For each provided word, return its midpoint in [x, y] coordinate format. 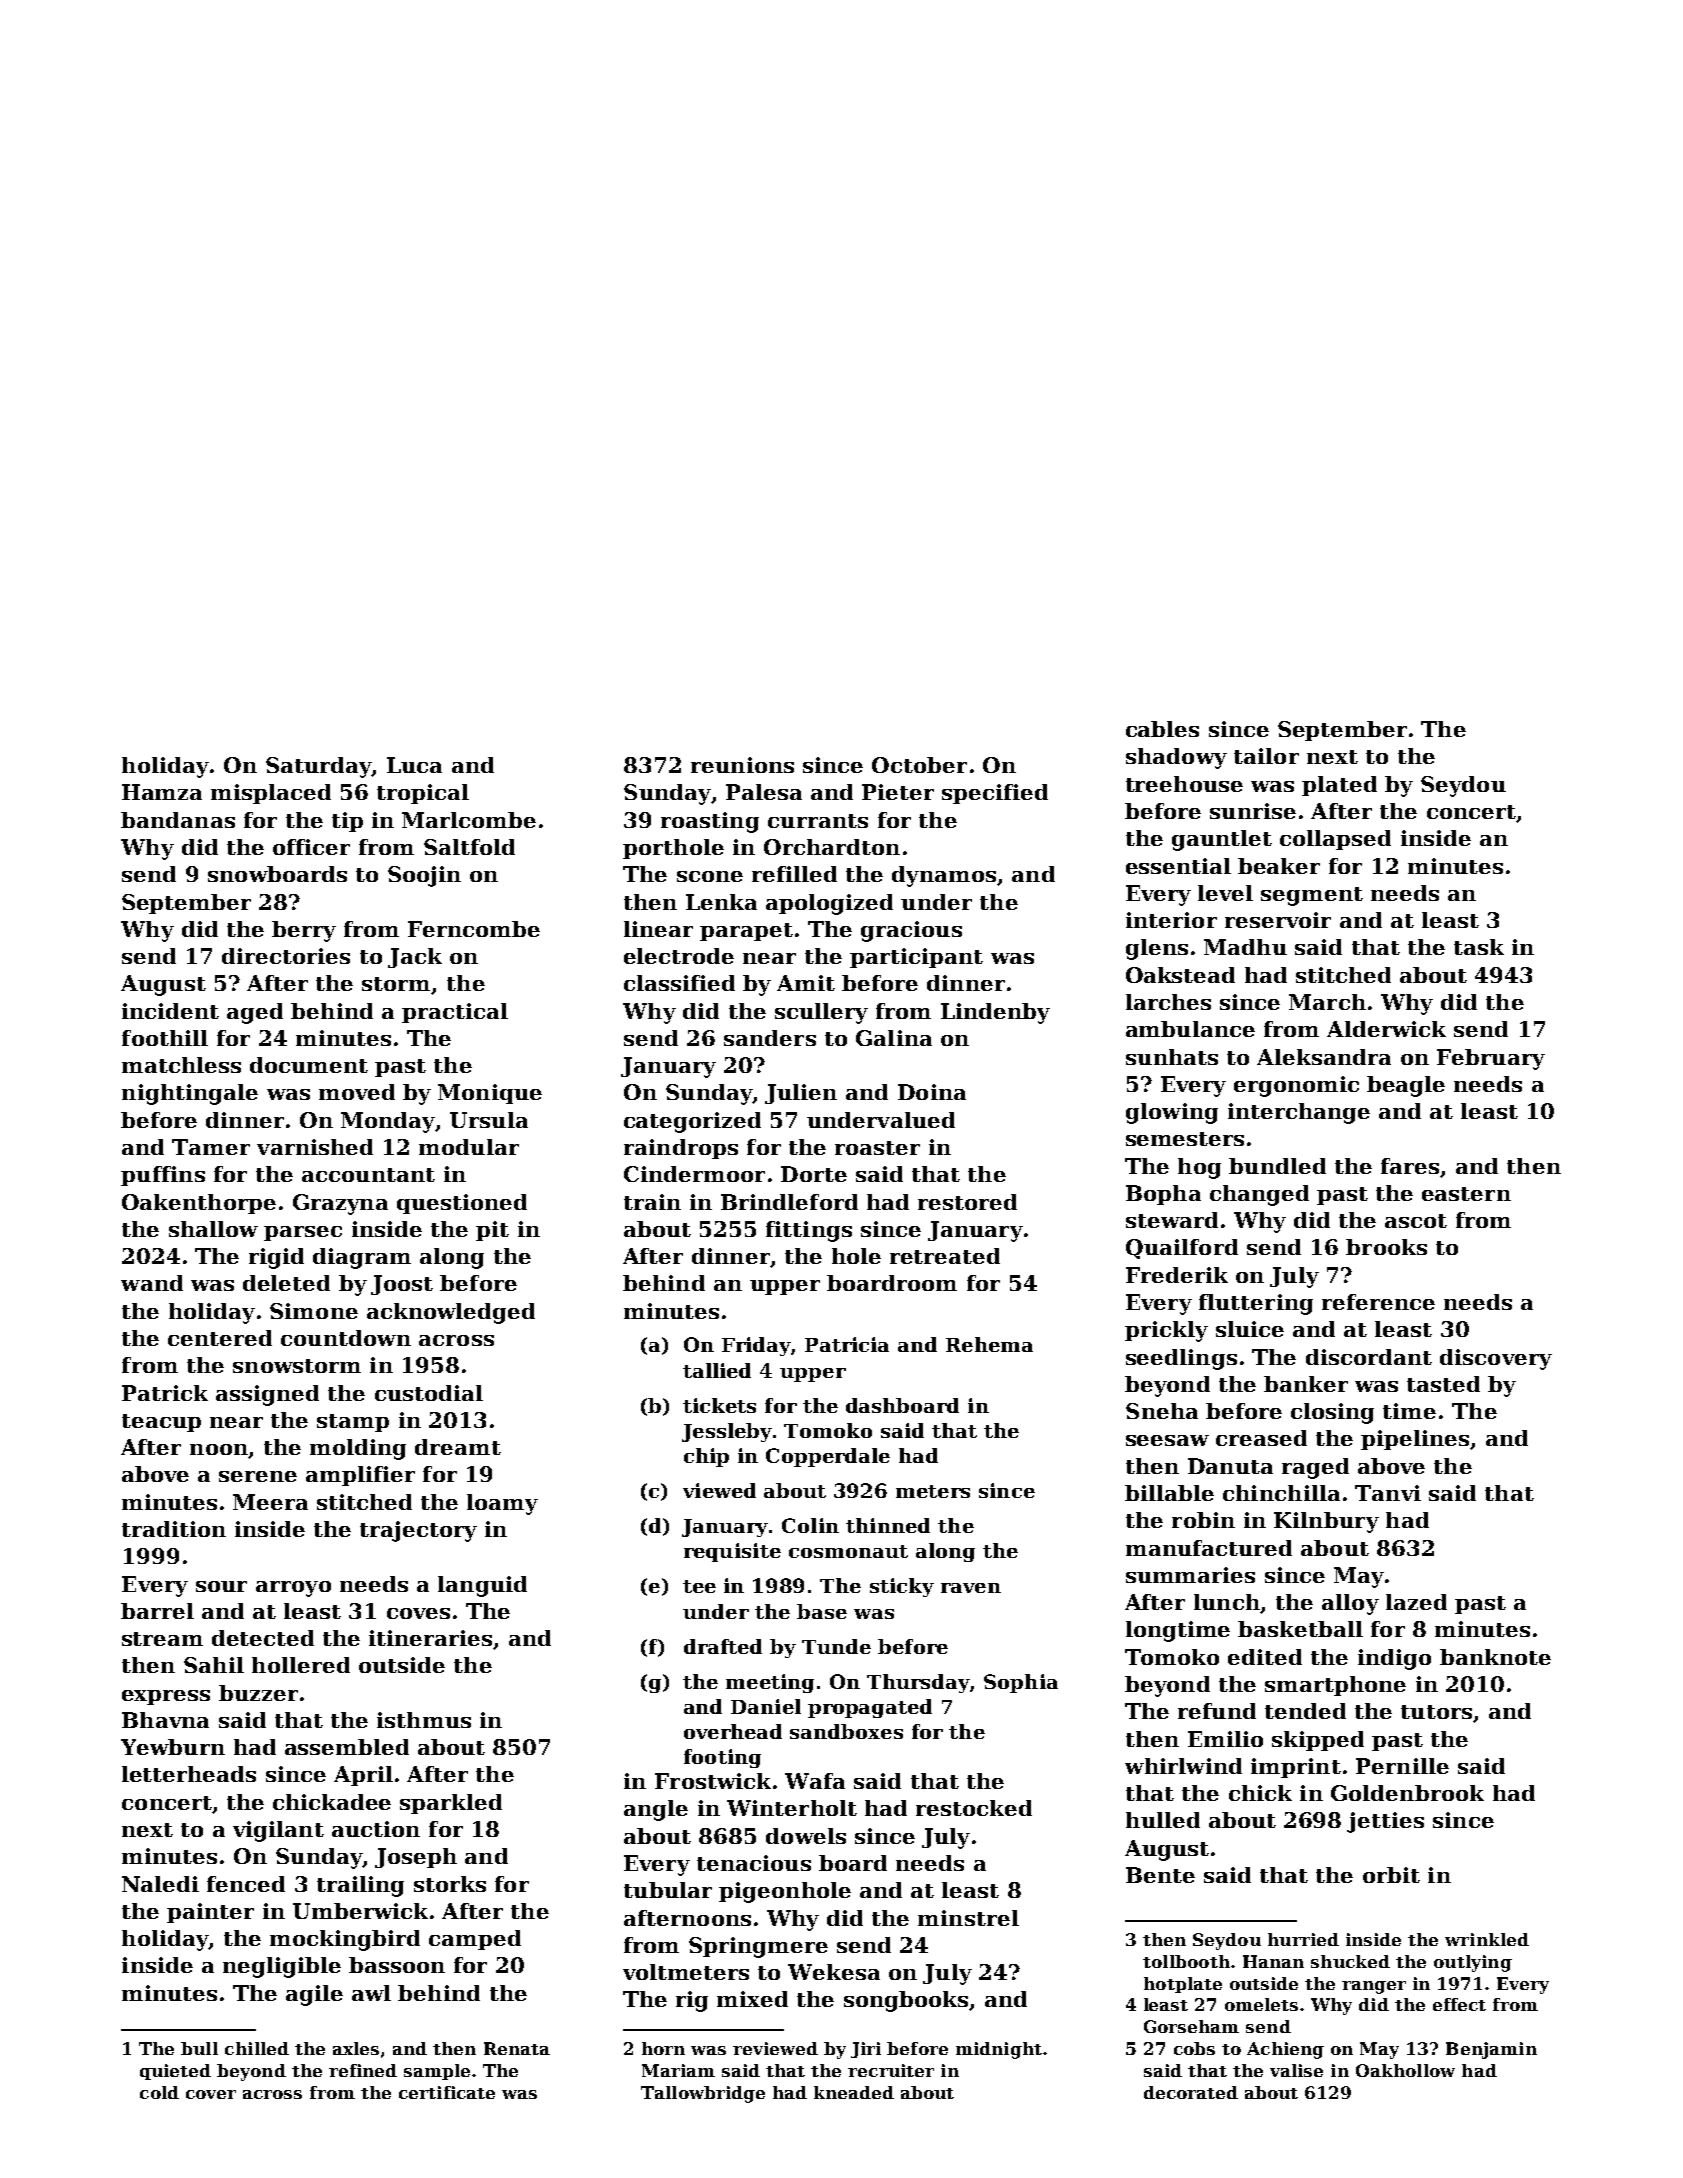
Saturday [319, 767]
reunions [742, 765]
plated [1339, 786]
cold [159, 2092]
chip [706, 1457]
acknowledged [451, 1313]
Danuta [1230, 1466]
